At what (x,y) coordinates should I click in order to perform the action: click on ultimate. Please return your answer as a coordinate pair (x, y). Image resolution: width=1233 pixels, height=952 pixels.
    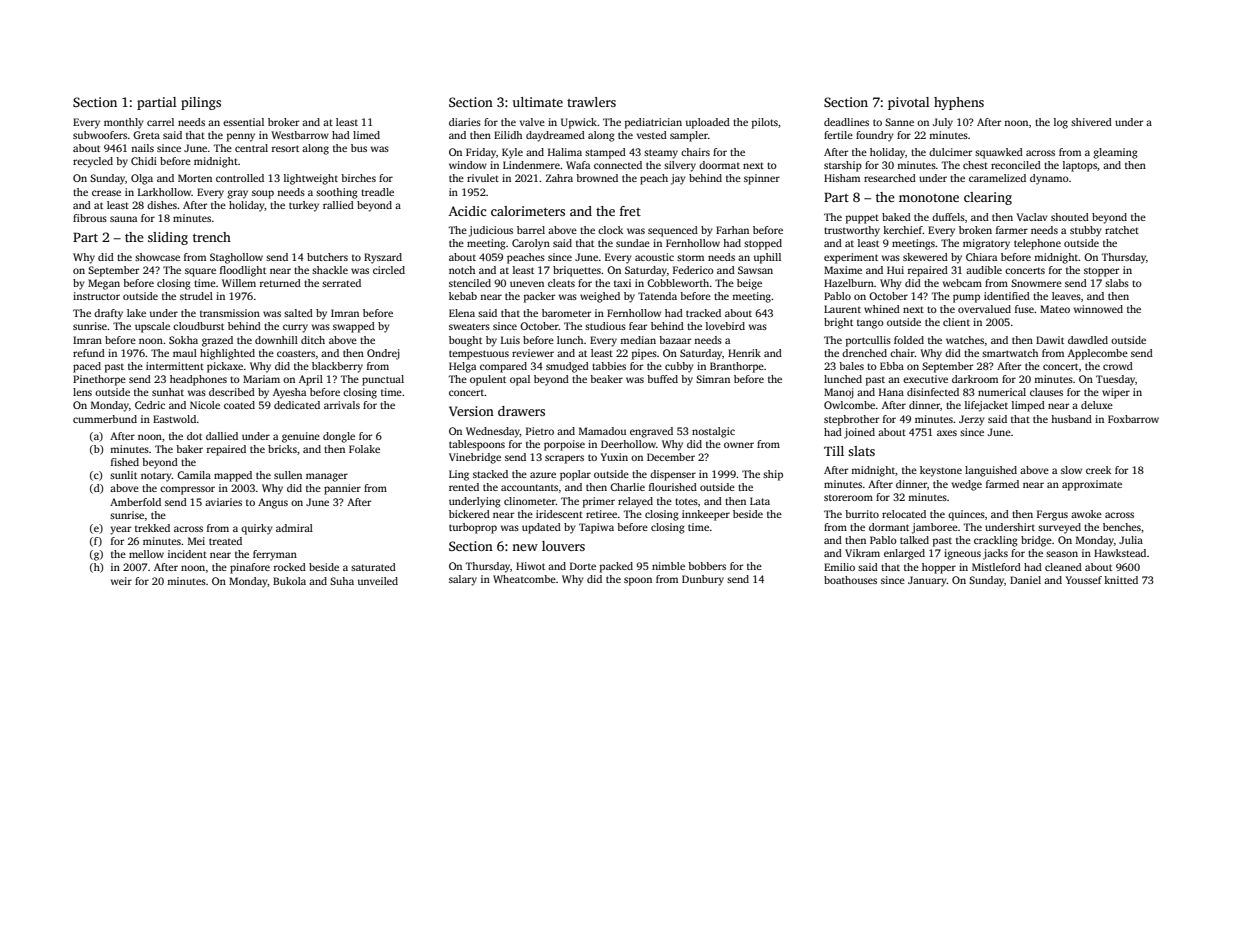
    Looking at the image, I should click on (538, 102).
